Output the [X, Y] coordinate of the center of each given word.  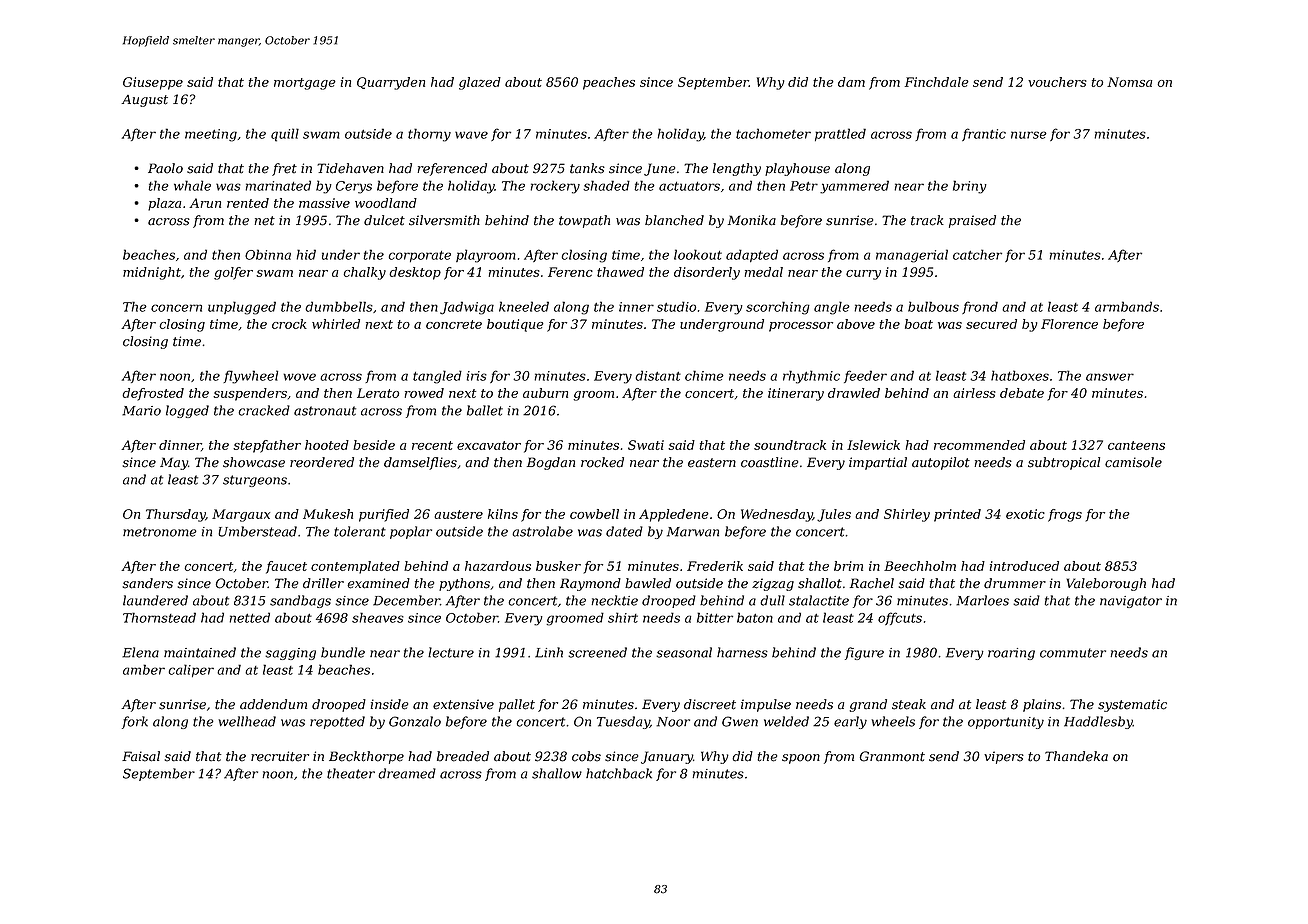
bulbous [933, 306]
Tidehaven [350, 168]
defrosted [153, 394]
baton [755, 617]
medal [764, 272]
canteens [1136, 445]
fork [135, 722]
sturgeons [255, 481]
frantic [984, 134]
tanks [587, 168]
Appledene [674, 515]
